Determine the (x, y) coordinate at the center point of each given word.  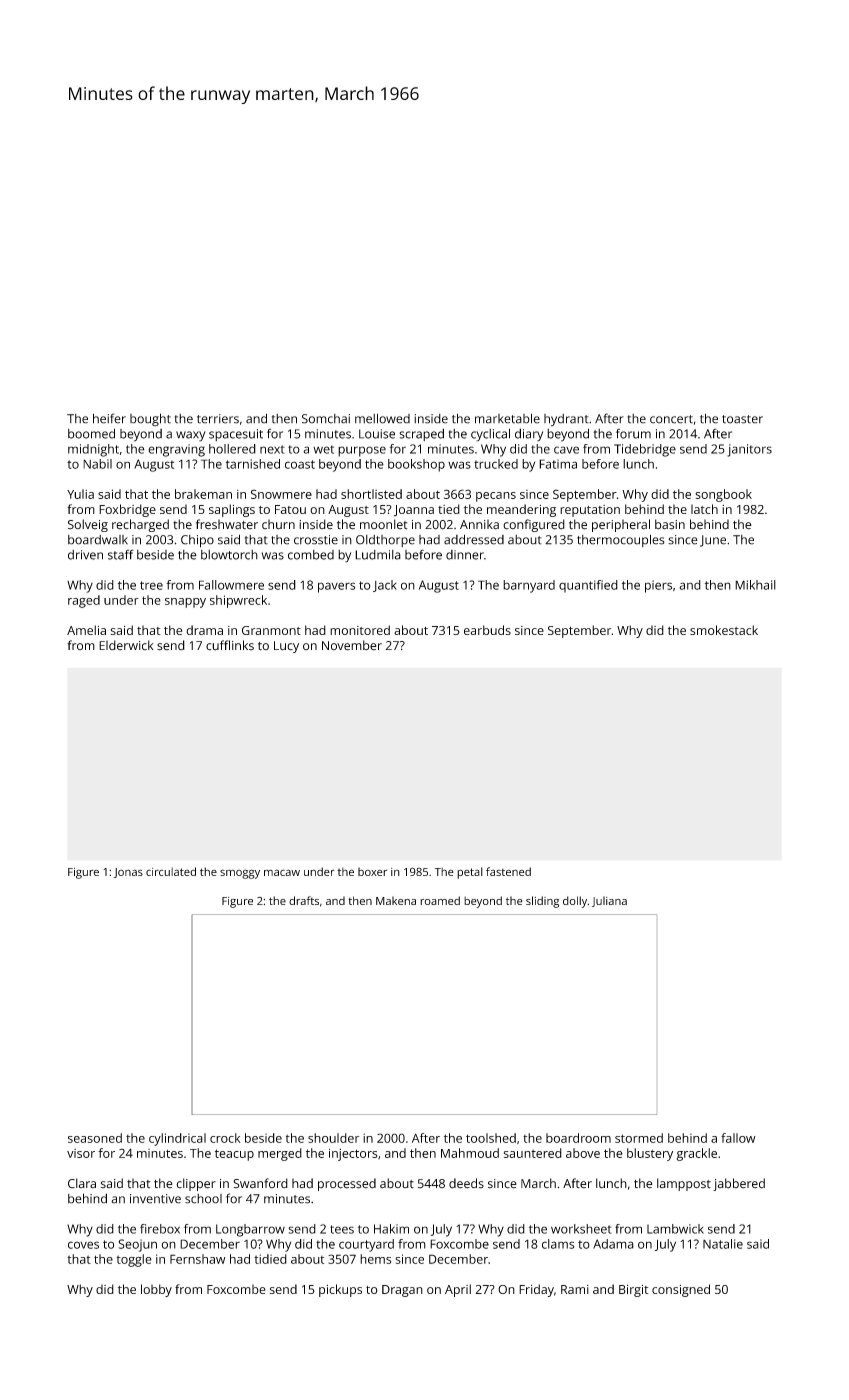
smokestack (724, 630)
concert (671, 419)
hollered (232, 449)
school (203, 1199)
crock (225, 1138)
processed (347, 1184)
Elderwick (126, 645)
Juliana (609, 901)
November (352, 645)
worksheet (581, 1229)
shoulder (333, 1138)
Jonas (128, 873)
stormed (639, 1138)
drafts (304, 900)
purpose (362, 451)
